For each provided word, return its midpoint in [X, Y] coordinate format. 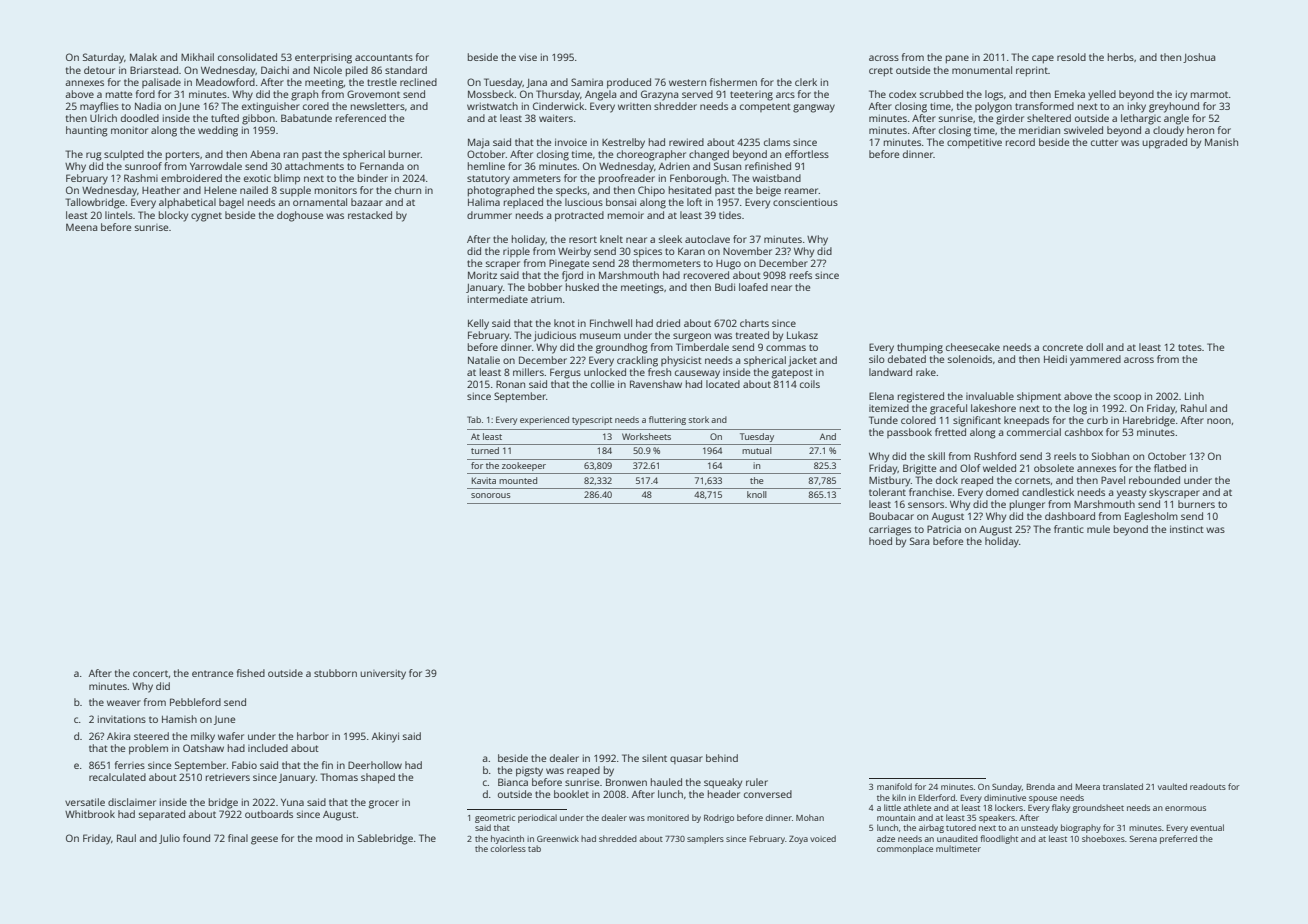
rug [94, 156]
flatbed [1170, 468]
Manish [1221, 142]
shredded [618, 838]
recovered [706, 275]
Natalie [484, 360]
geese [264, 840]
